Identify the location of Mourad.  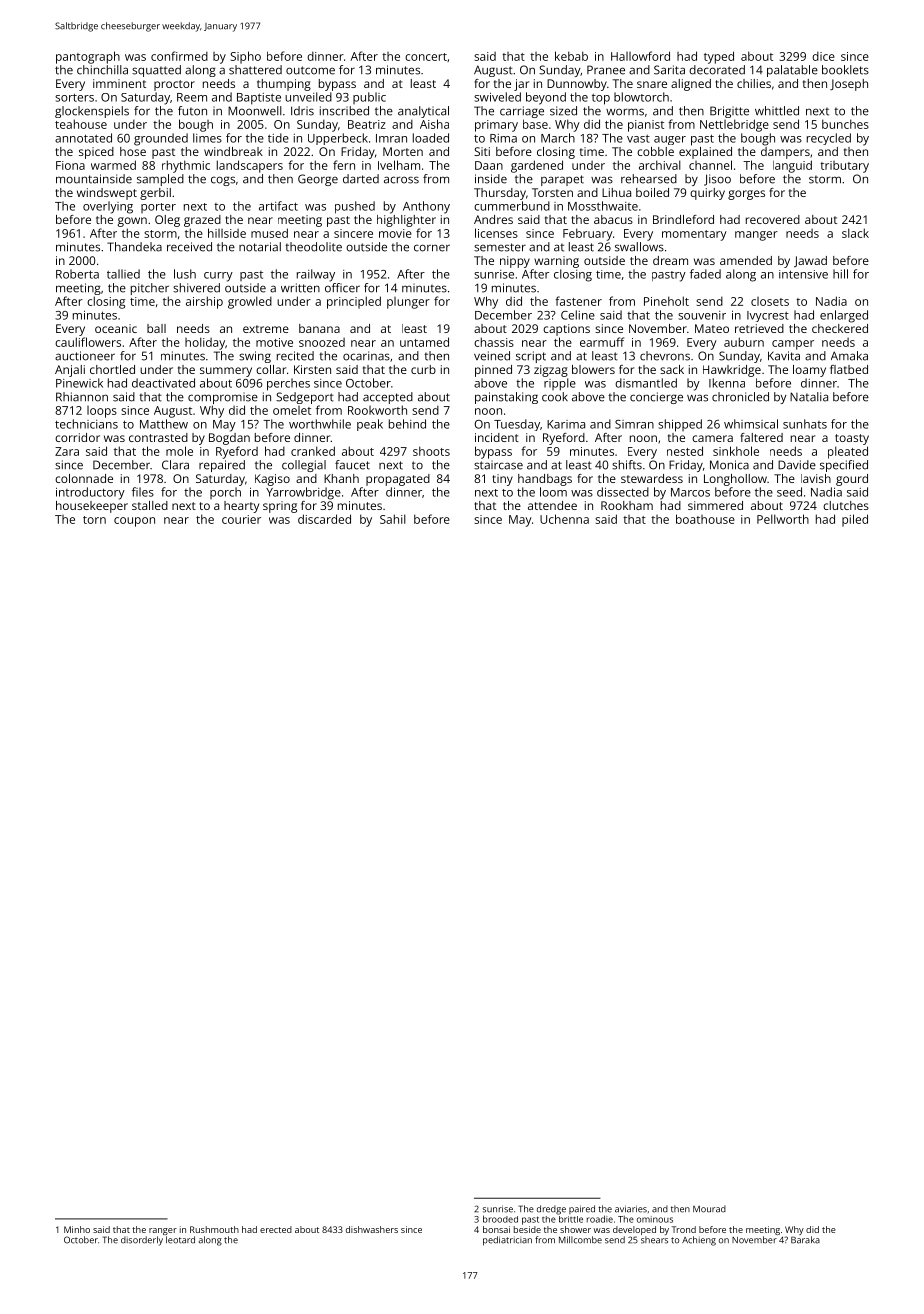
(709, 1209).
